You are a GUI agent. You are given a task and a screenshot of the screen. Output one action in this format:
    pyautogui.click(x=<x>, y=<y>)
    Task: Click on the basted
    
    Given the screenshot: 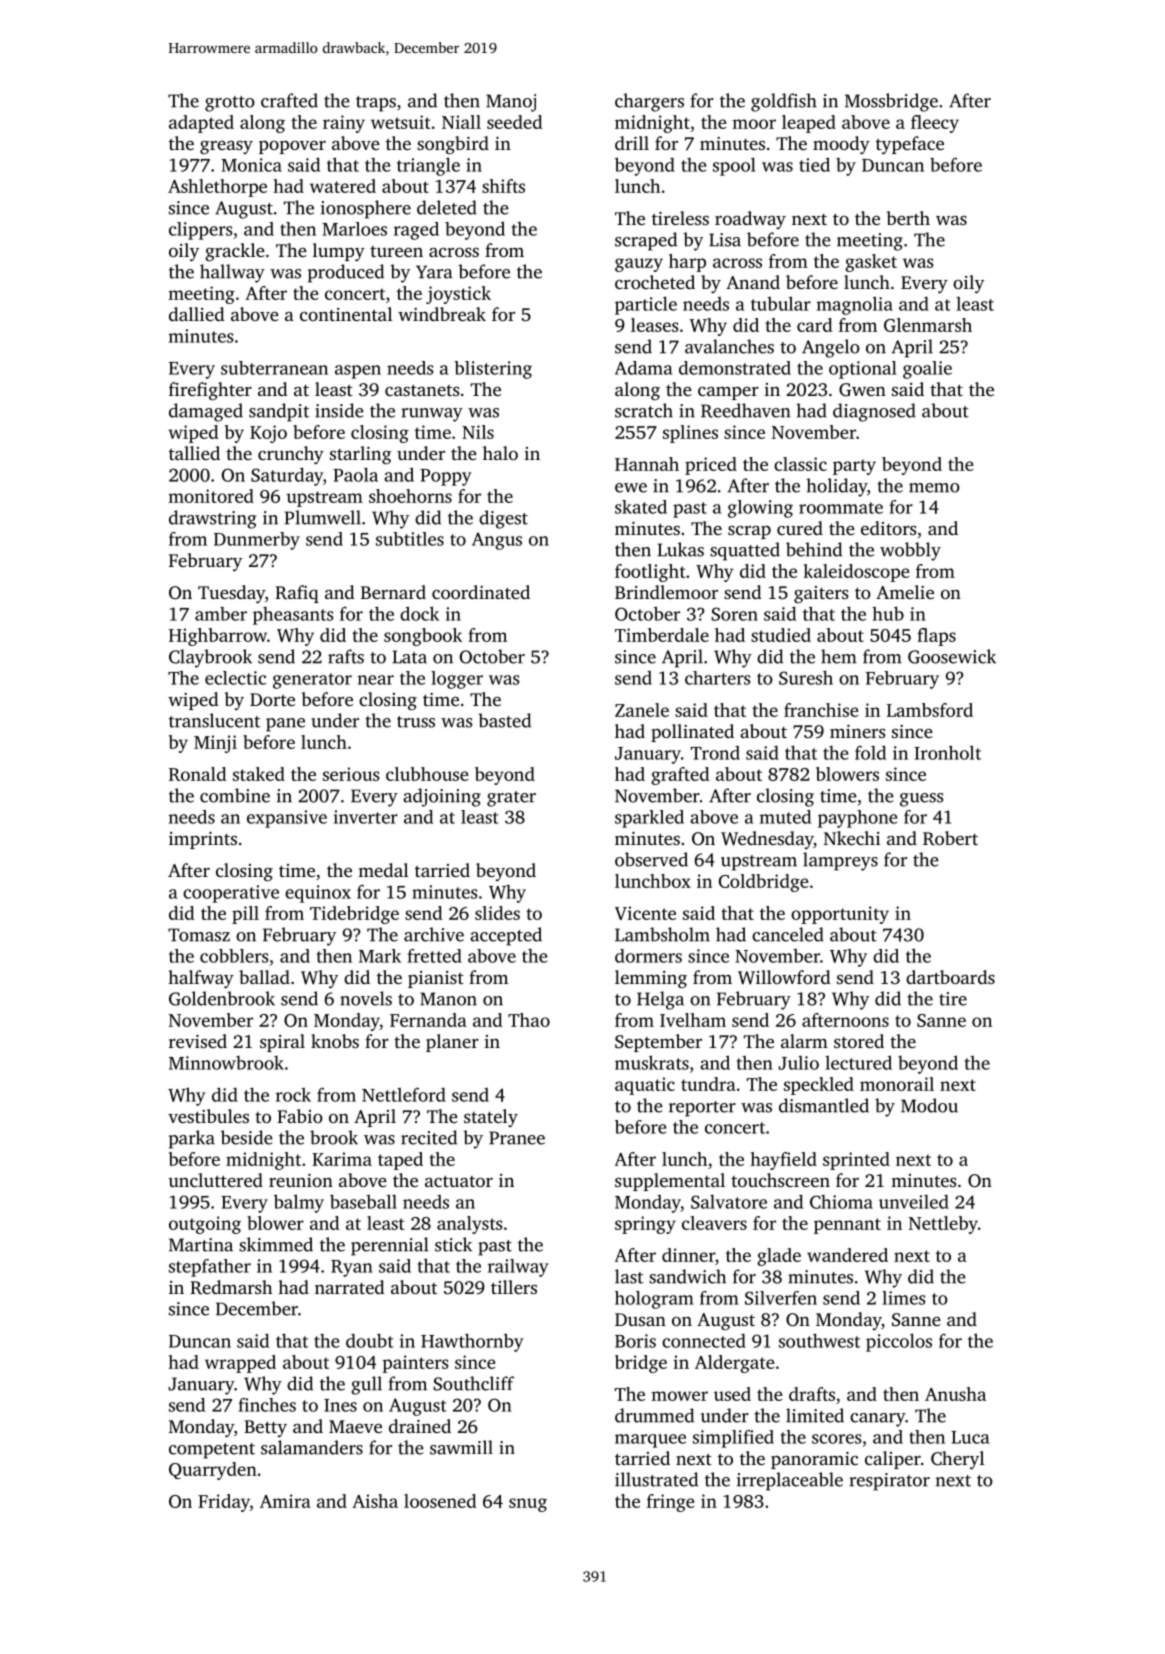 What is the action you would take?
    pyautogui.click(x=504, y=720)
